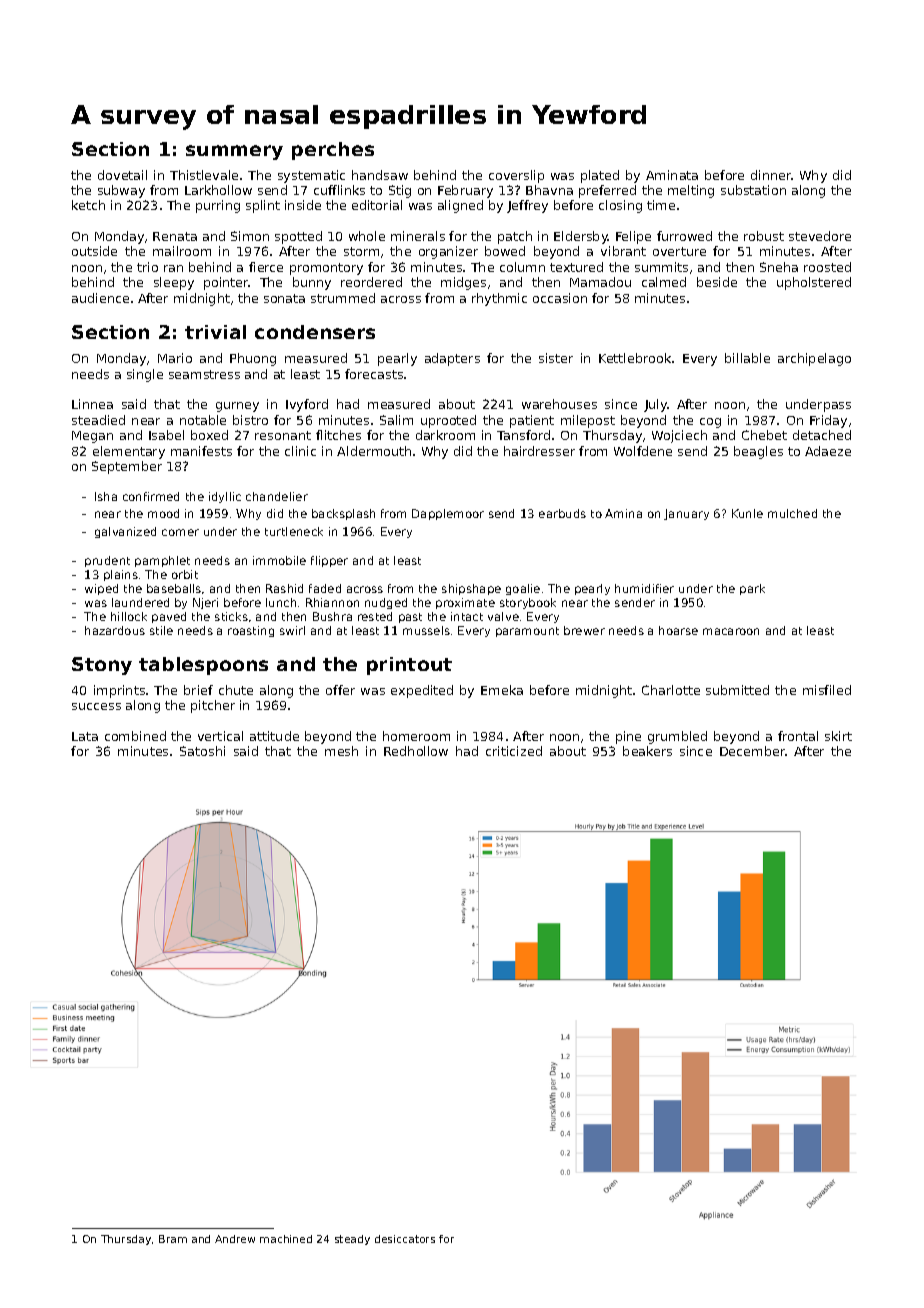 Image resolution: width=924 pixels, height=1308 pixels. I want to click on nudged, so click(386, 603).
